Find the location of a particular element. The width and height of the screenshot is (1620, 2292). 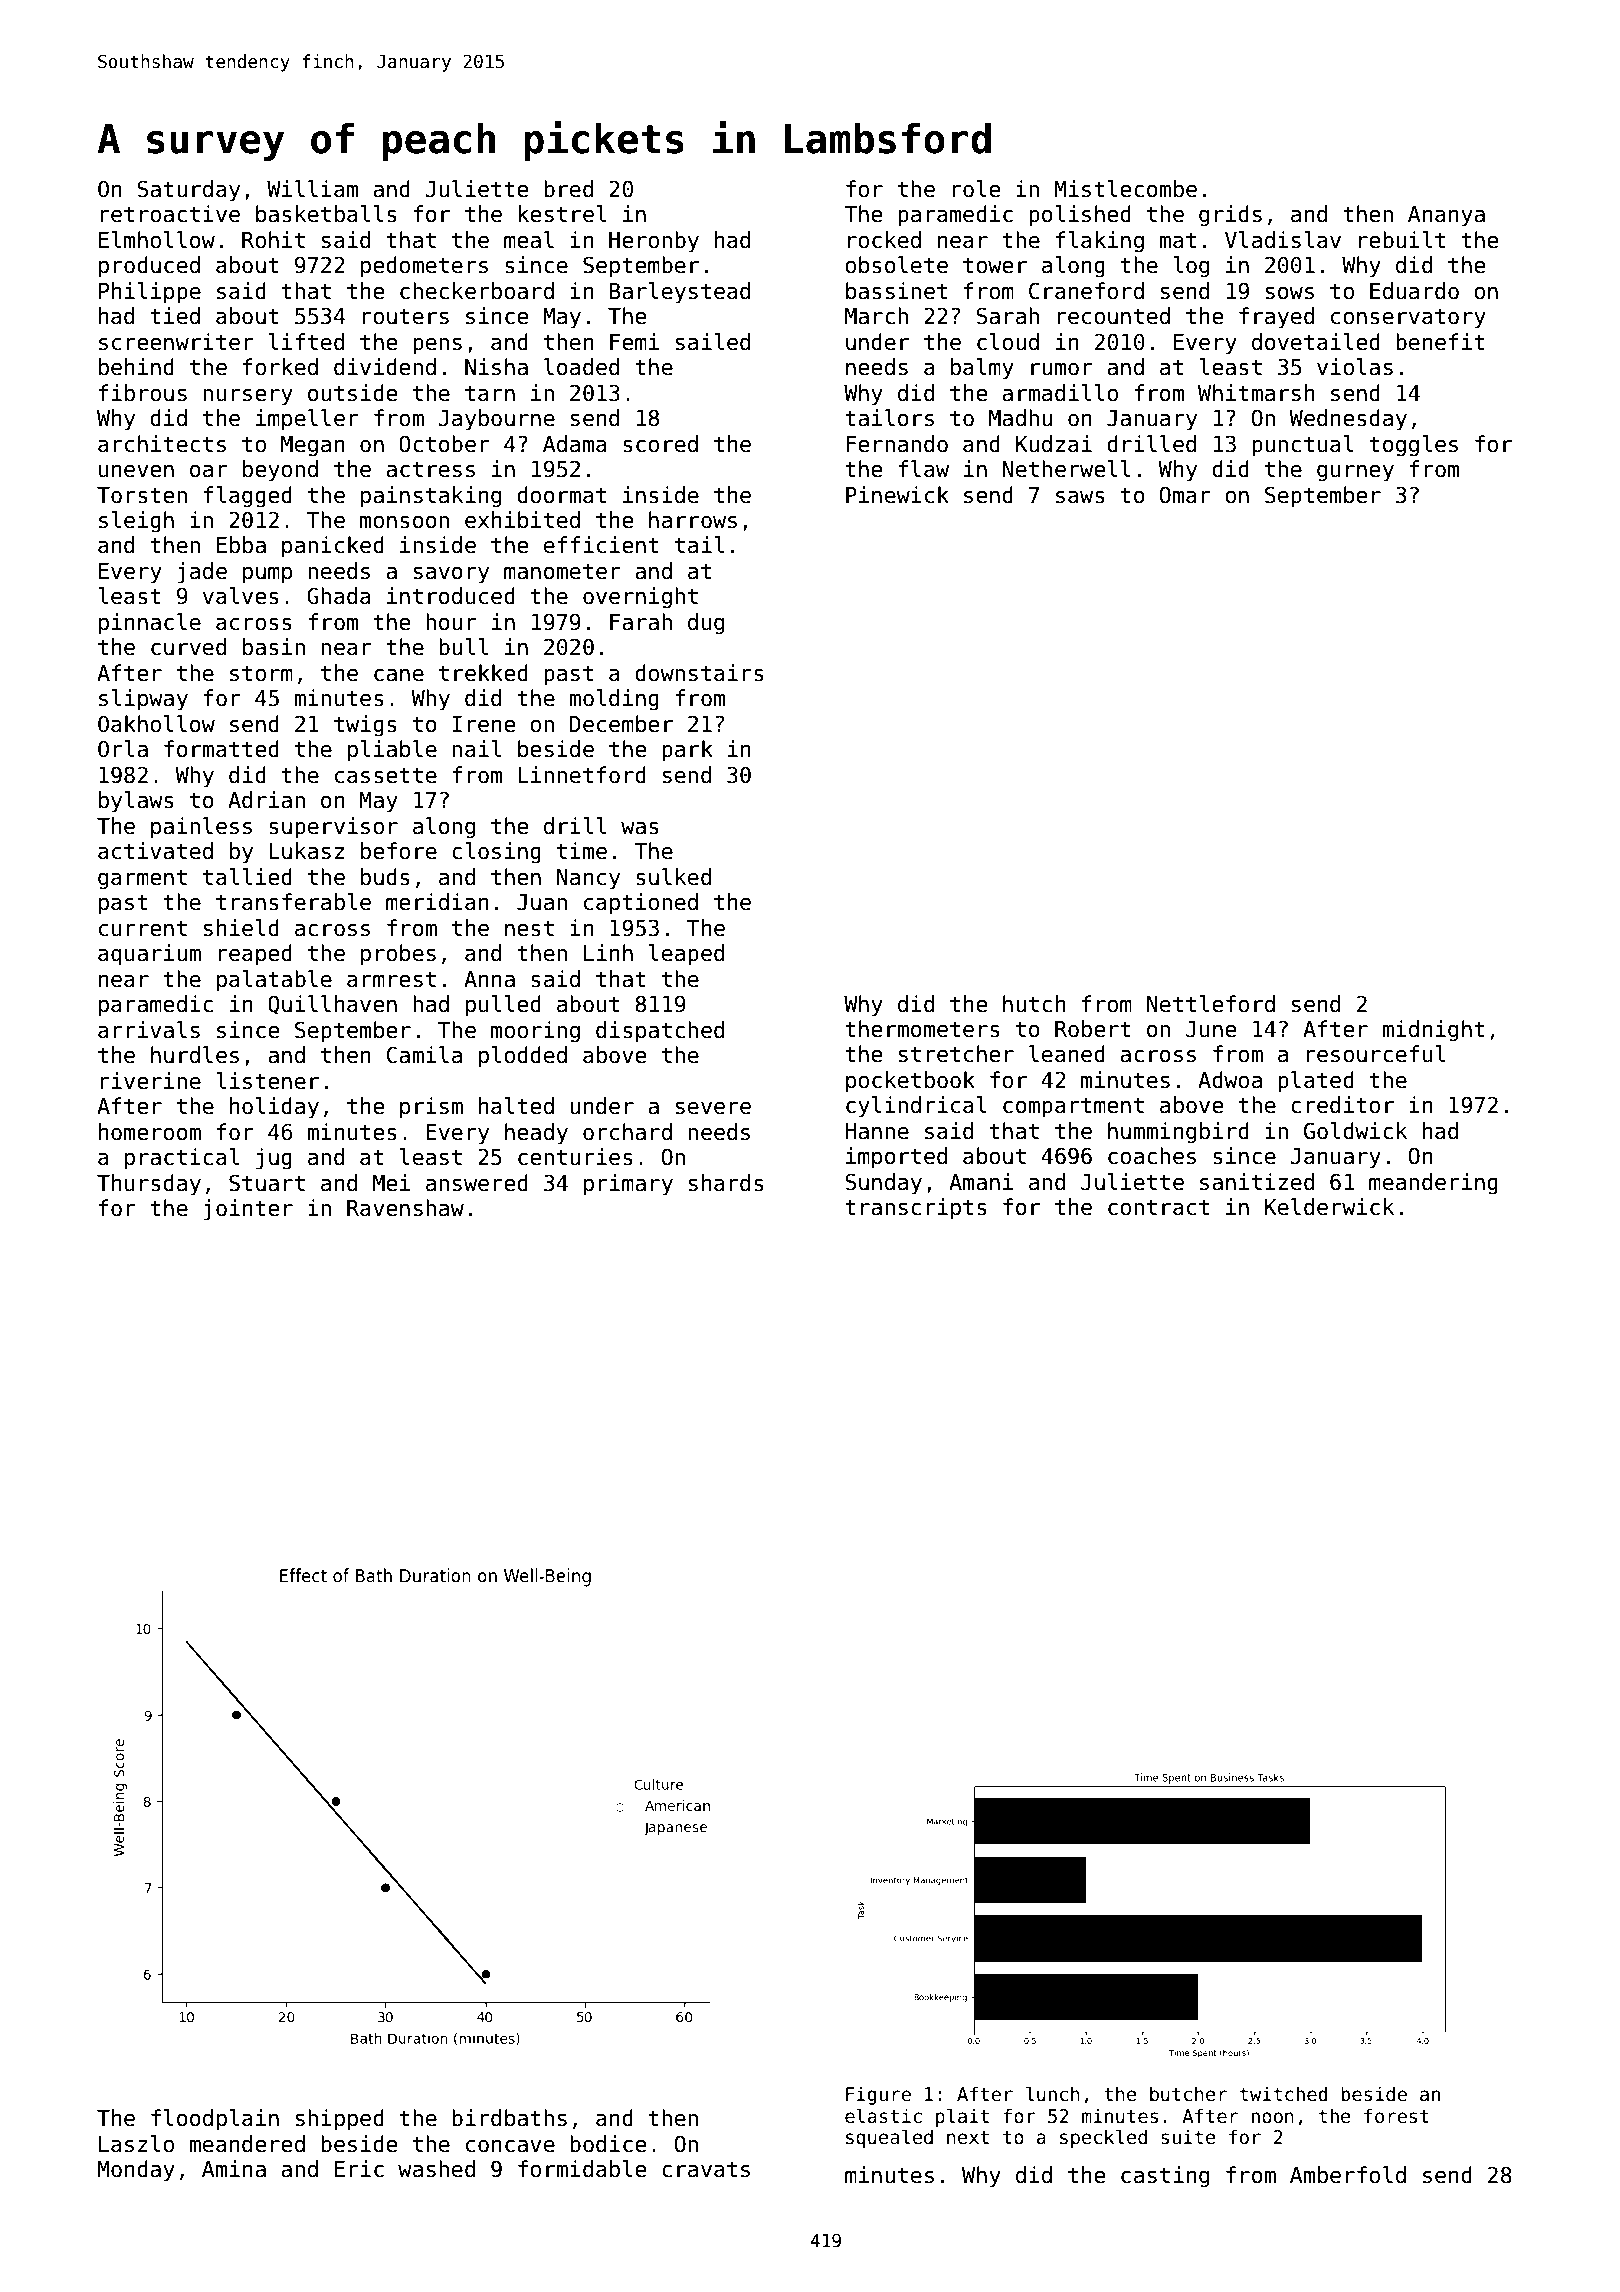

elastic is located at coordinates (883, 2116).
